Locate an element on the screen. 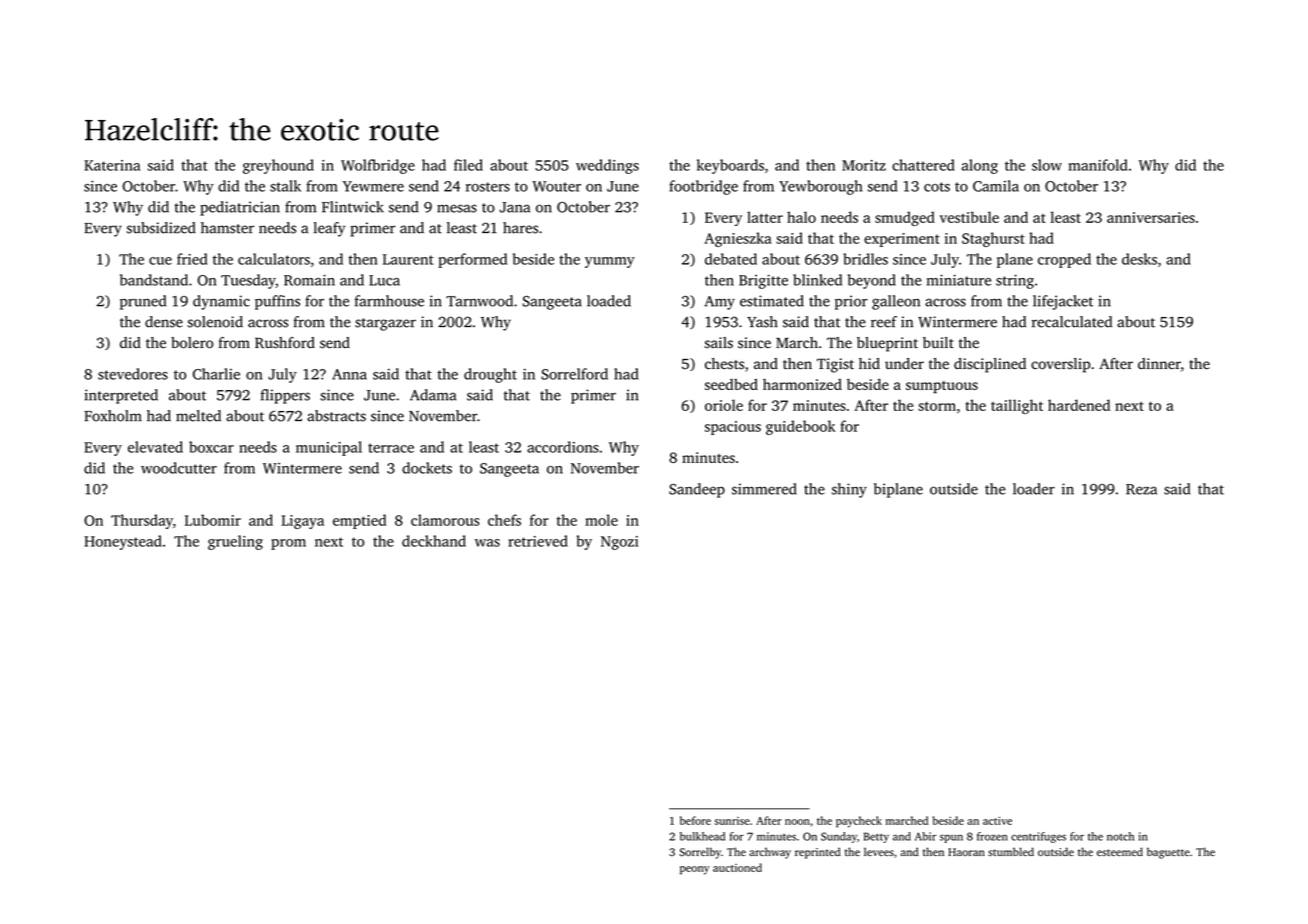 This screenshot has height=924, width=1308. slow is located at coordinates (1047, 165).
